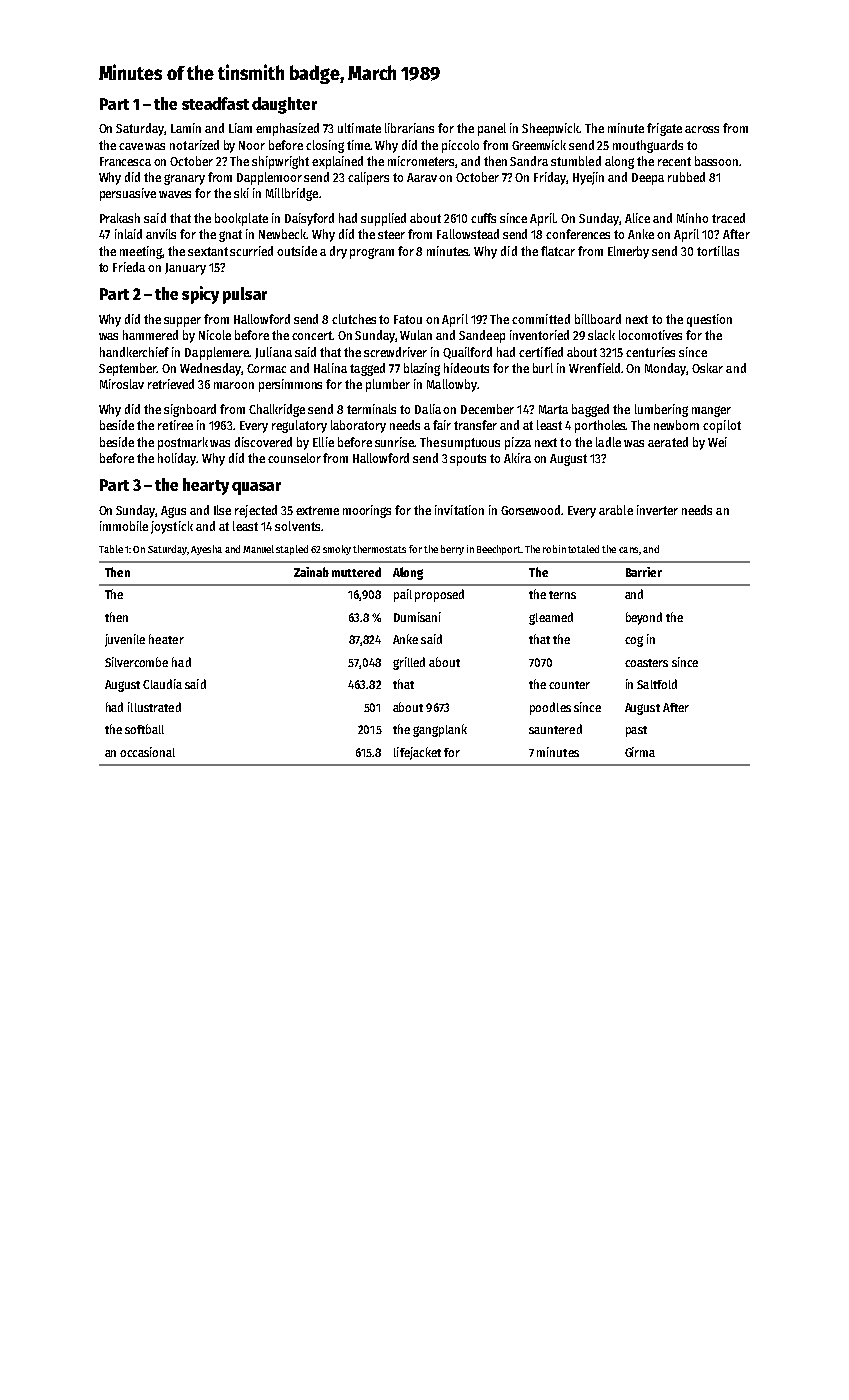  Describe the element at coordinates (728, 218) in the screenshot. I see `traced` at that location.
